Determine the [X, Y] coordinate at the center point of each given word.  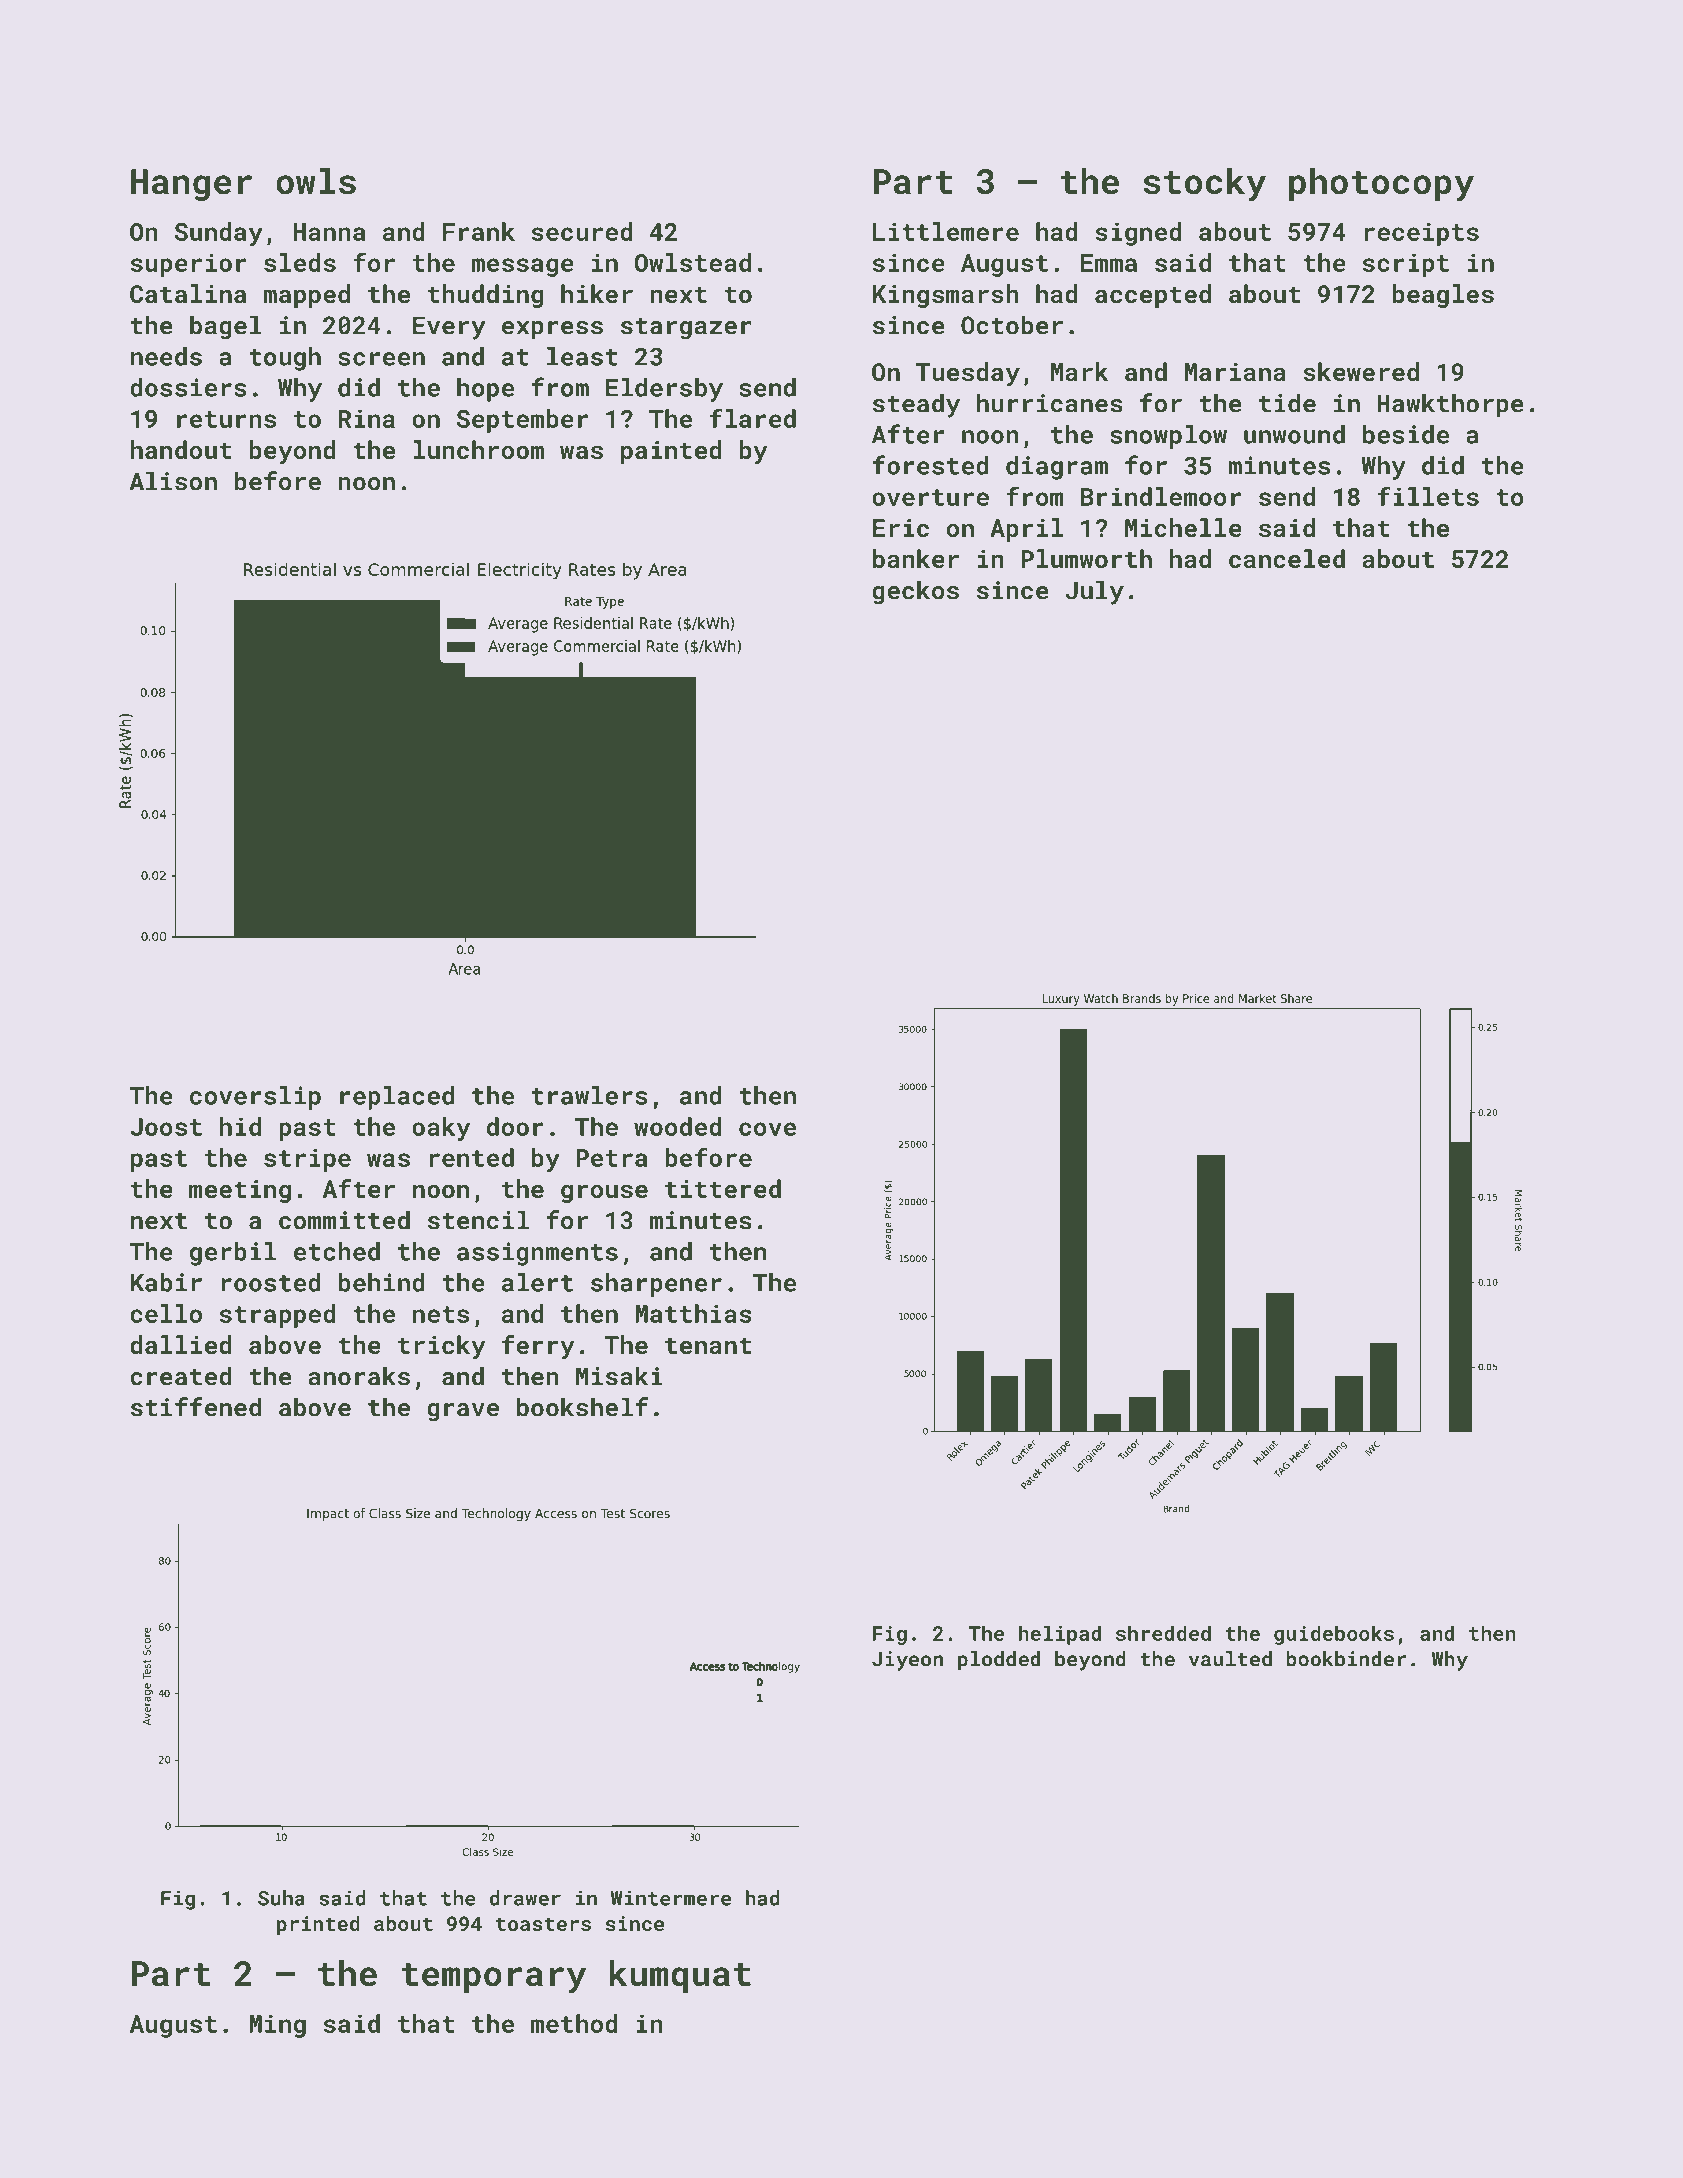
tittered [723, 1188]
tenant [708, 1345]
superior [189, 265]
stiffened [196, 1407]
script [1406, 265]
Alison [173, 481]
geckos [915, 592]
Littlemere [946, 231]
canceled [1287, 558]
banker [916, 558]
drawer [525, 1898]
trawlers [589, 1095]
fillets [1428, 496]
